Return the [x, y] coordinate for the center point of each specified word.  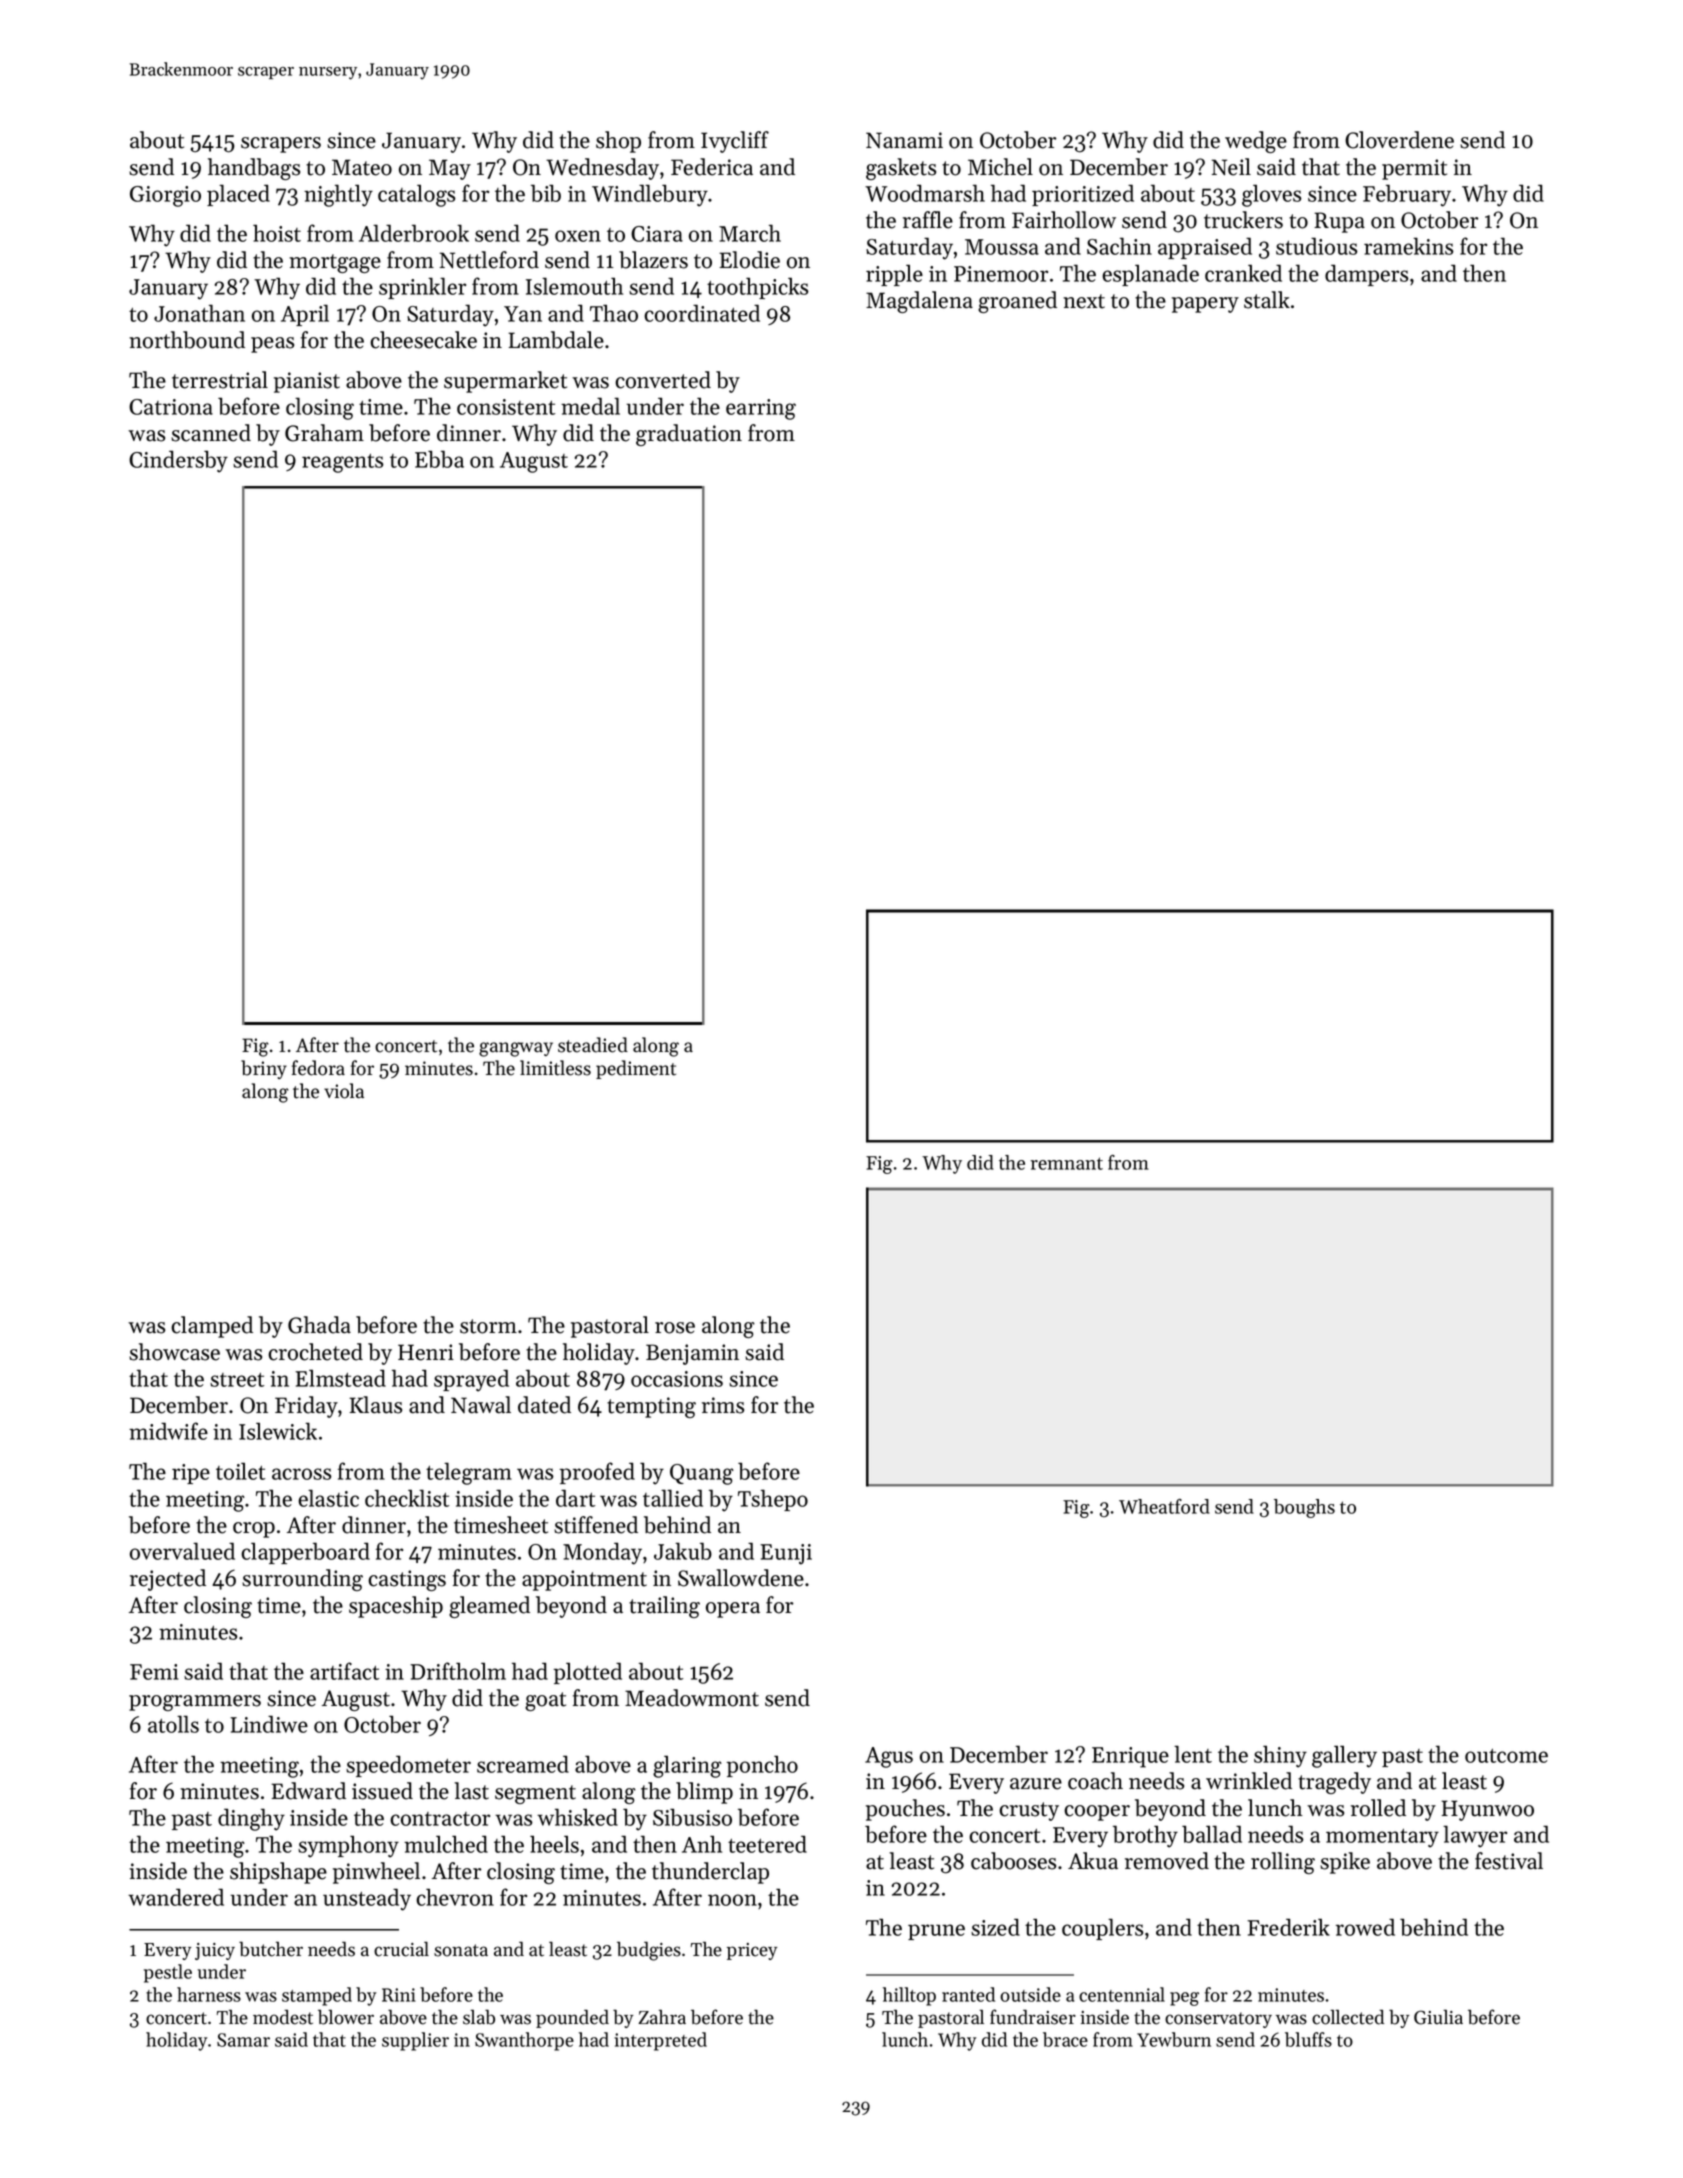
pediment [636, 1069]
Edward [308, 1791]
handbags [254, 169]
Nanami [904, 140]
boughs [1304, 1508]
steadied [593, 1045]
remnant [1066, 1163]
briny [264, 1069]
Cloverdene [1399, 140]
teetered [767, 1844]
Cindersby [178, 462]
